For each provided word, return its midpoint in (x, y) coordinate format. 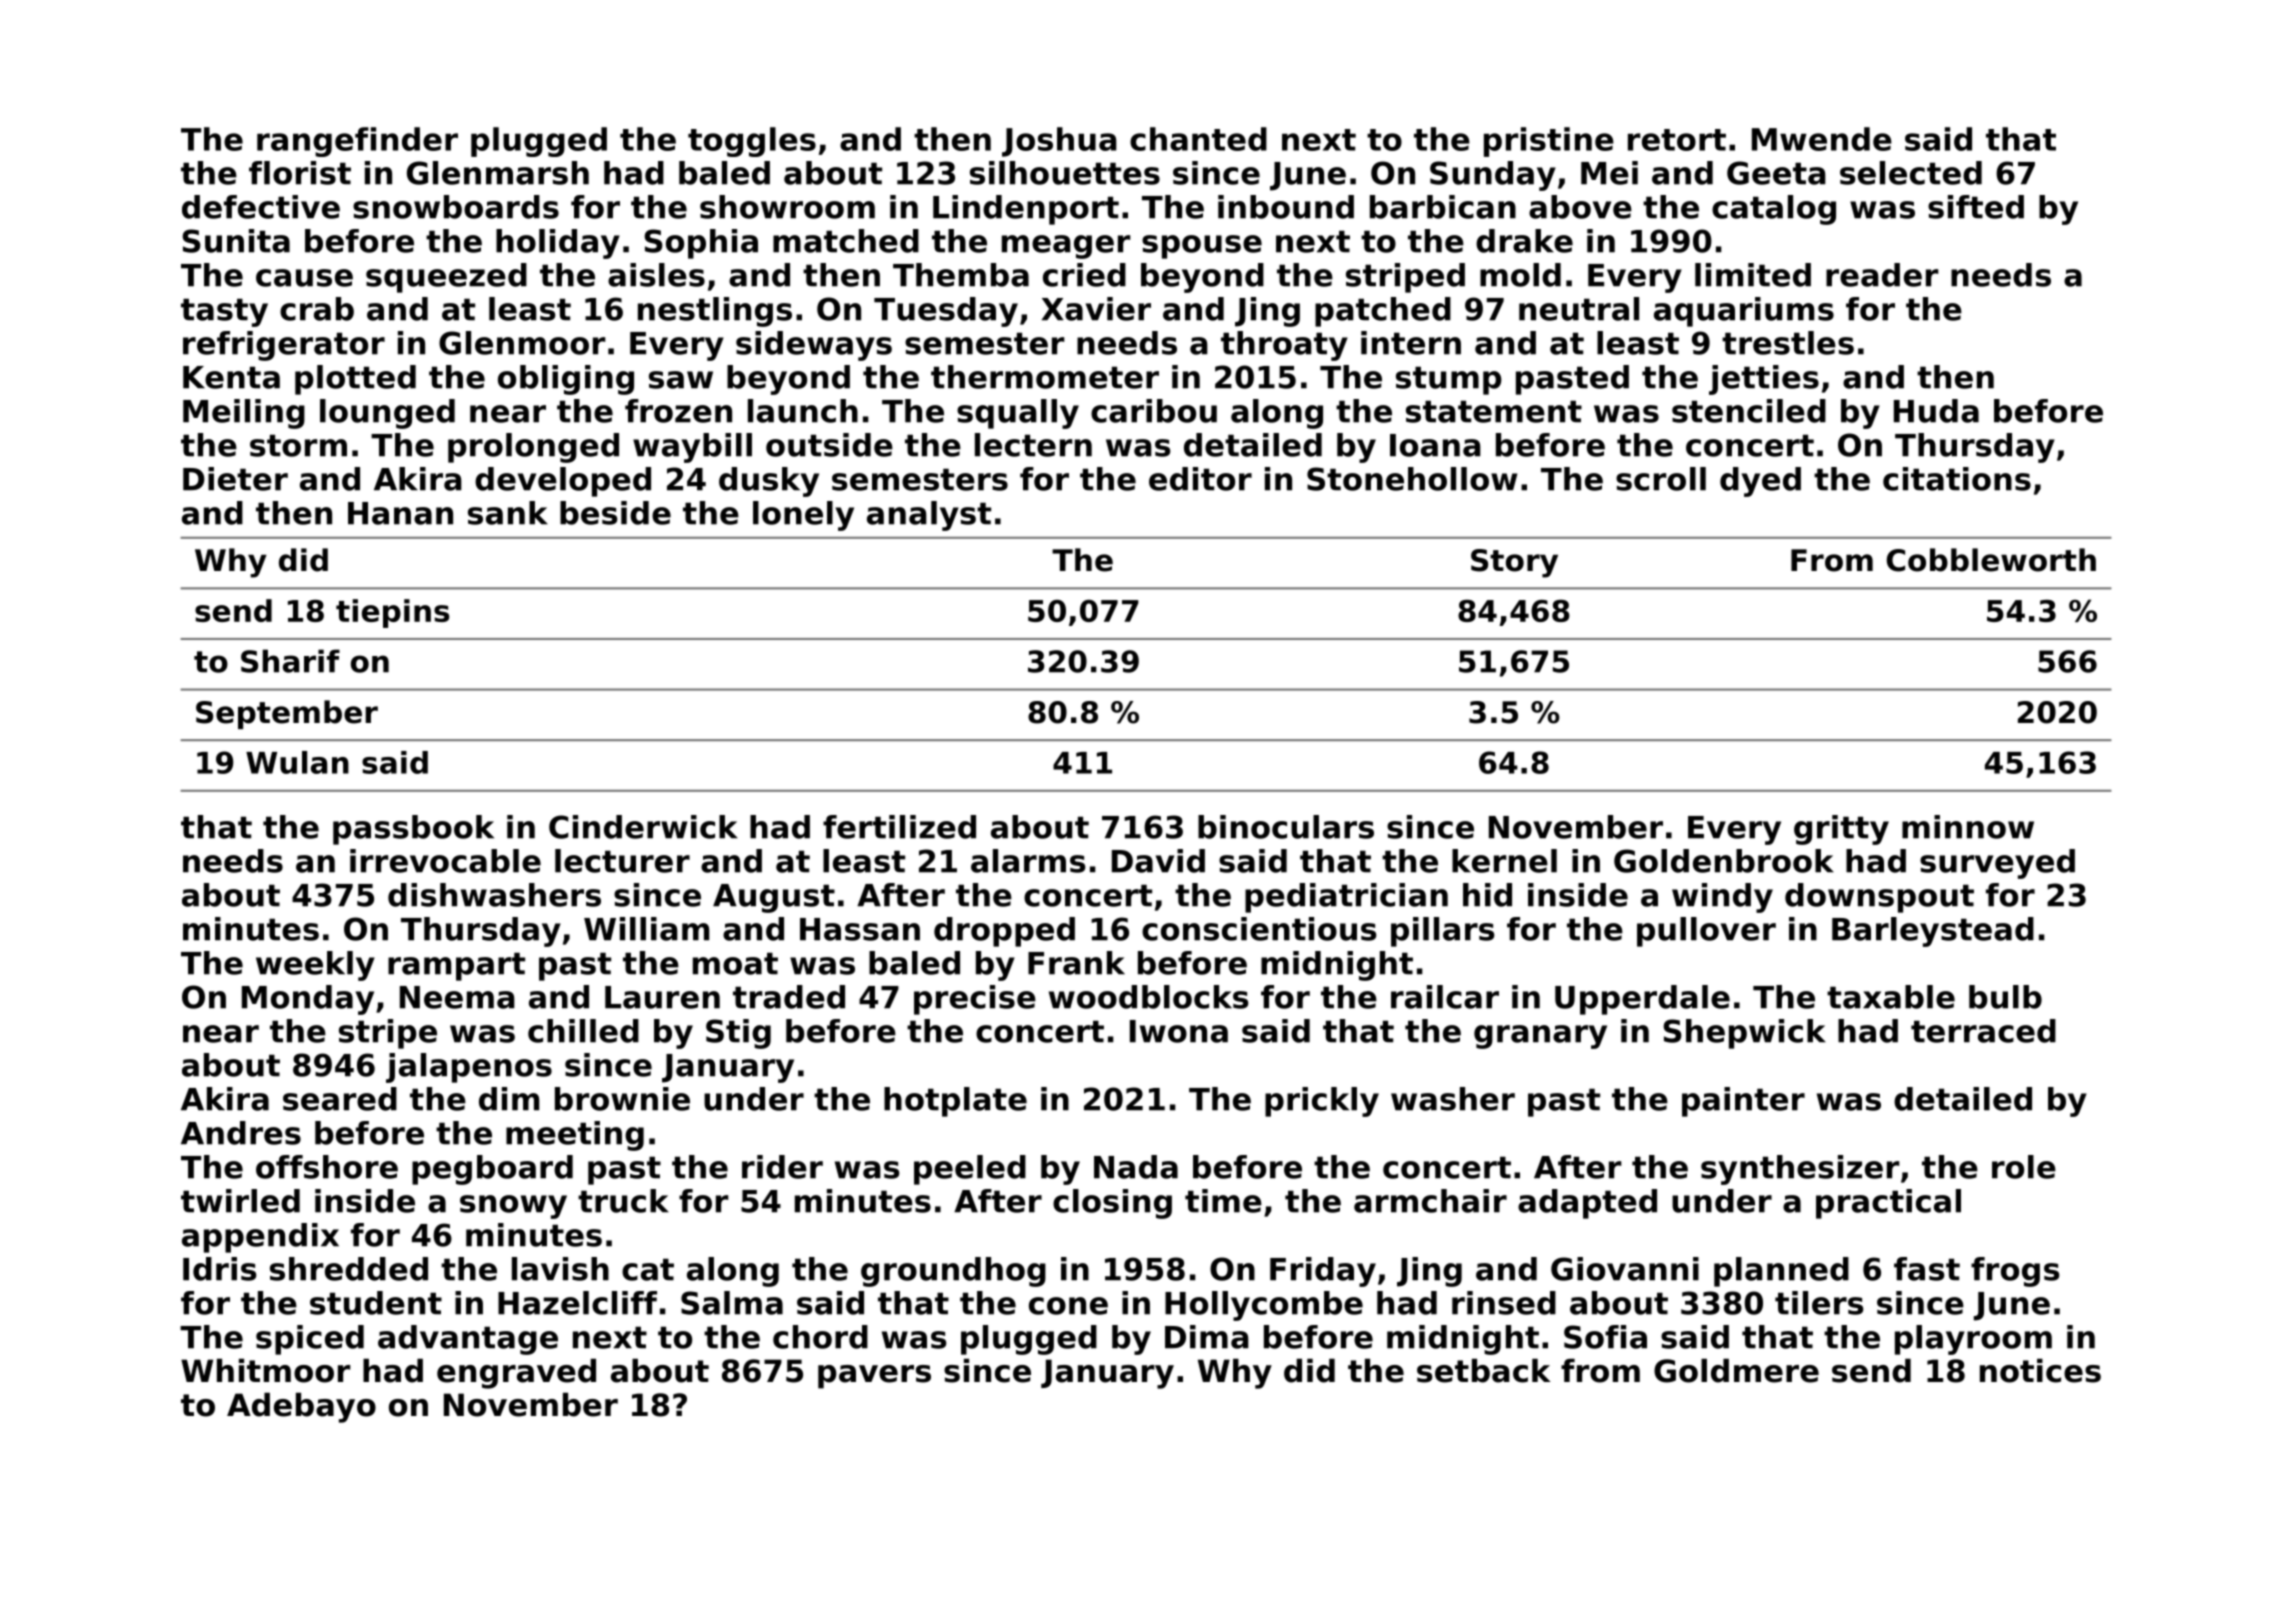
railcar (1445, 997)
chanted (1198, 139)
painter (1743, 1102)
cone (1068, 1306)
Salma (732, 1303)
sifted (1976, 207)
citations (1957, 479)
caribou (1154, 411)
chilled (583, 1031)
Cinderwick (643, 827)
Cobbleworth (1991, 560)
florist (300, 173)
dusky (769, 482)
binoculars (1286, 827)
